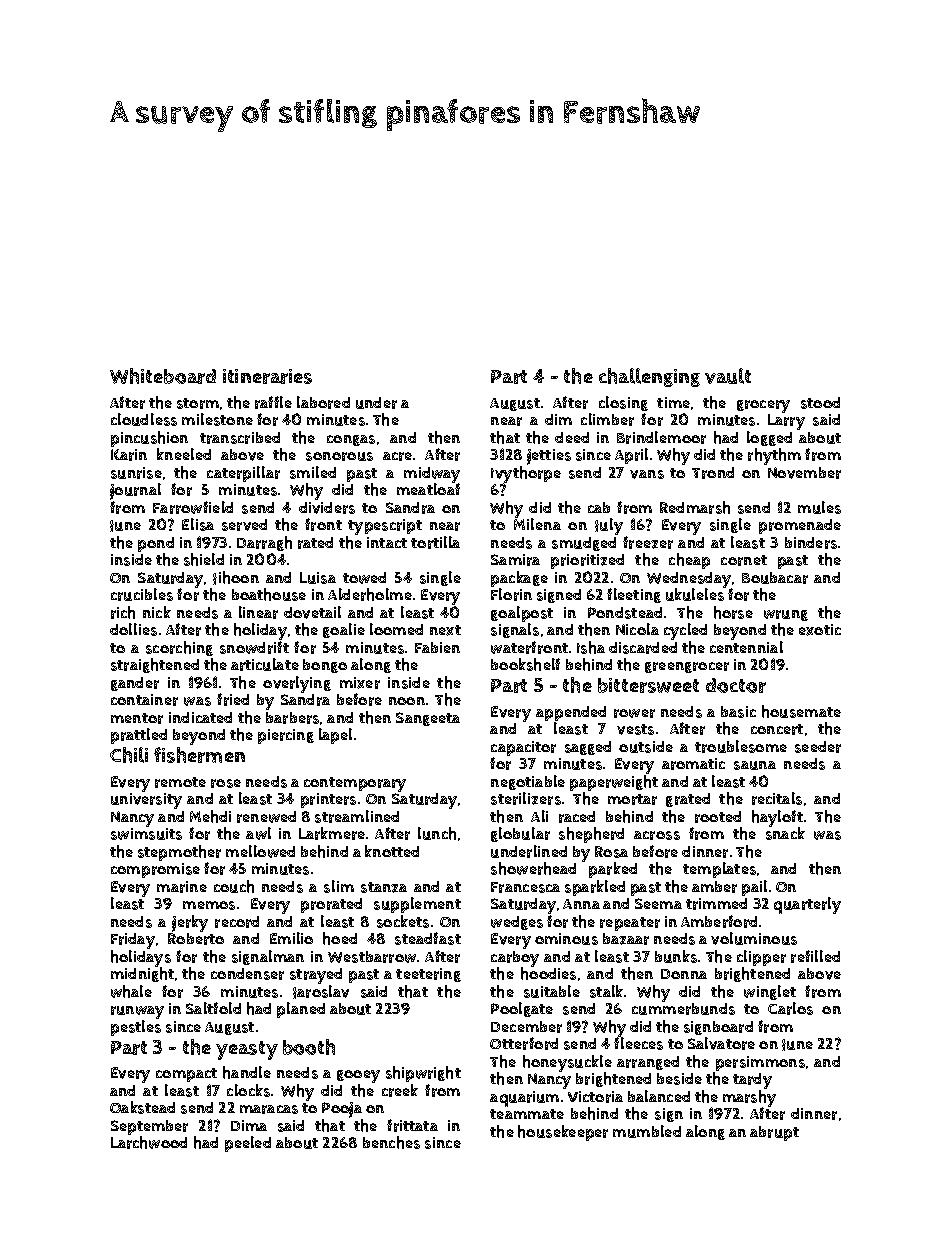  Describe the element at coordinates (527, 1114) in the image. I see `teammate` at that location.
